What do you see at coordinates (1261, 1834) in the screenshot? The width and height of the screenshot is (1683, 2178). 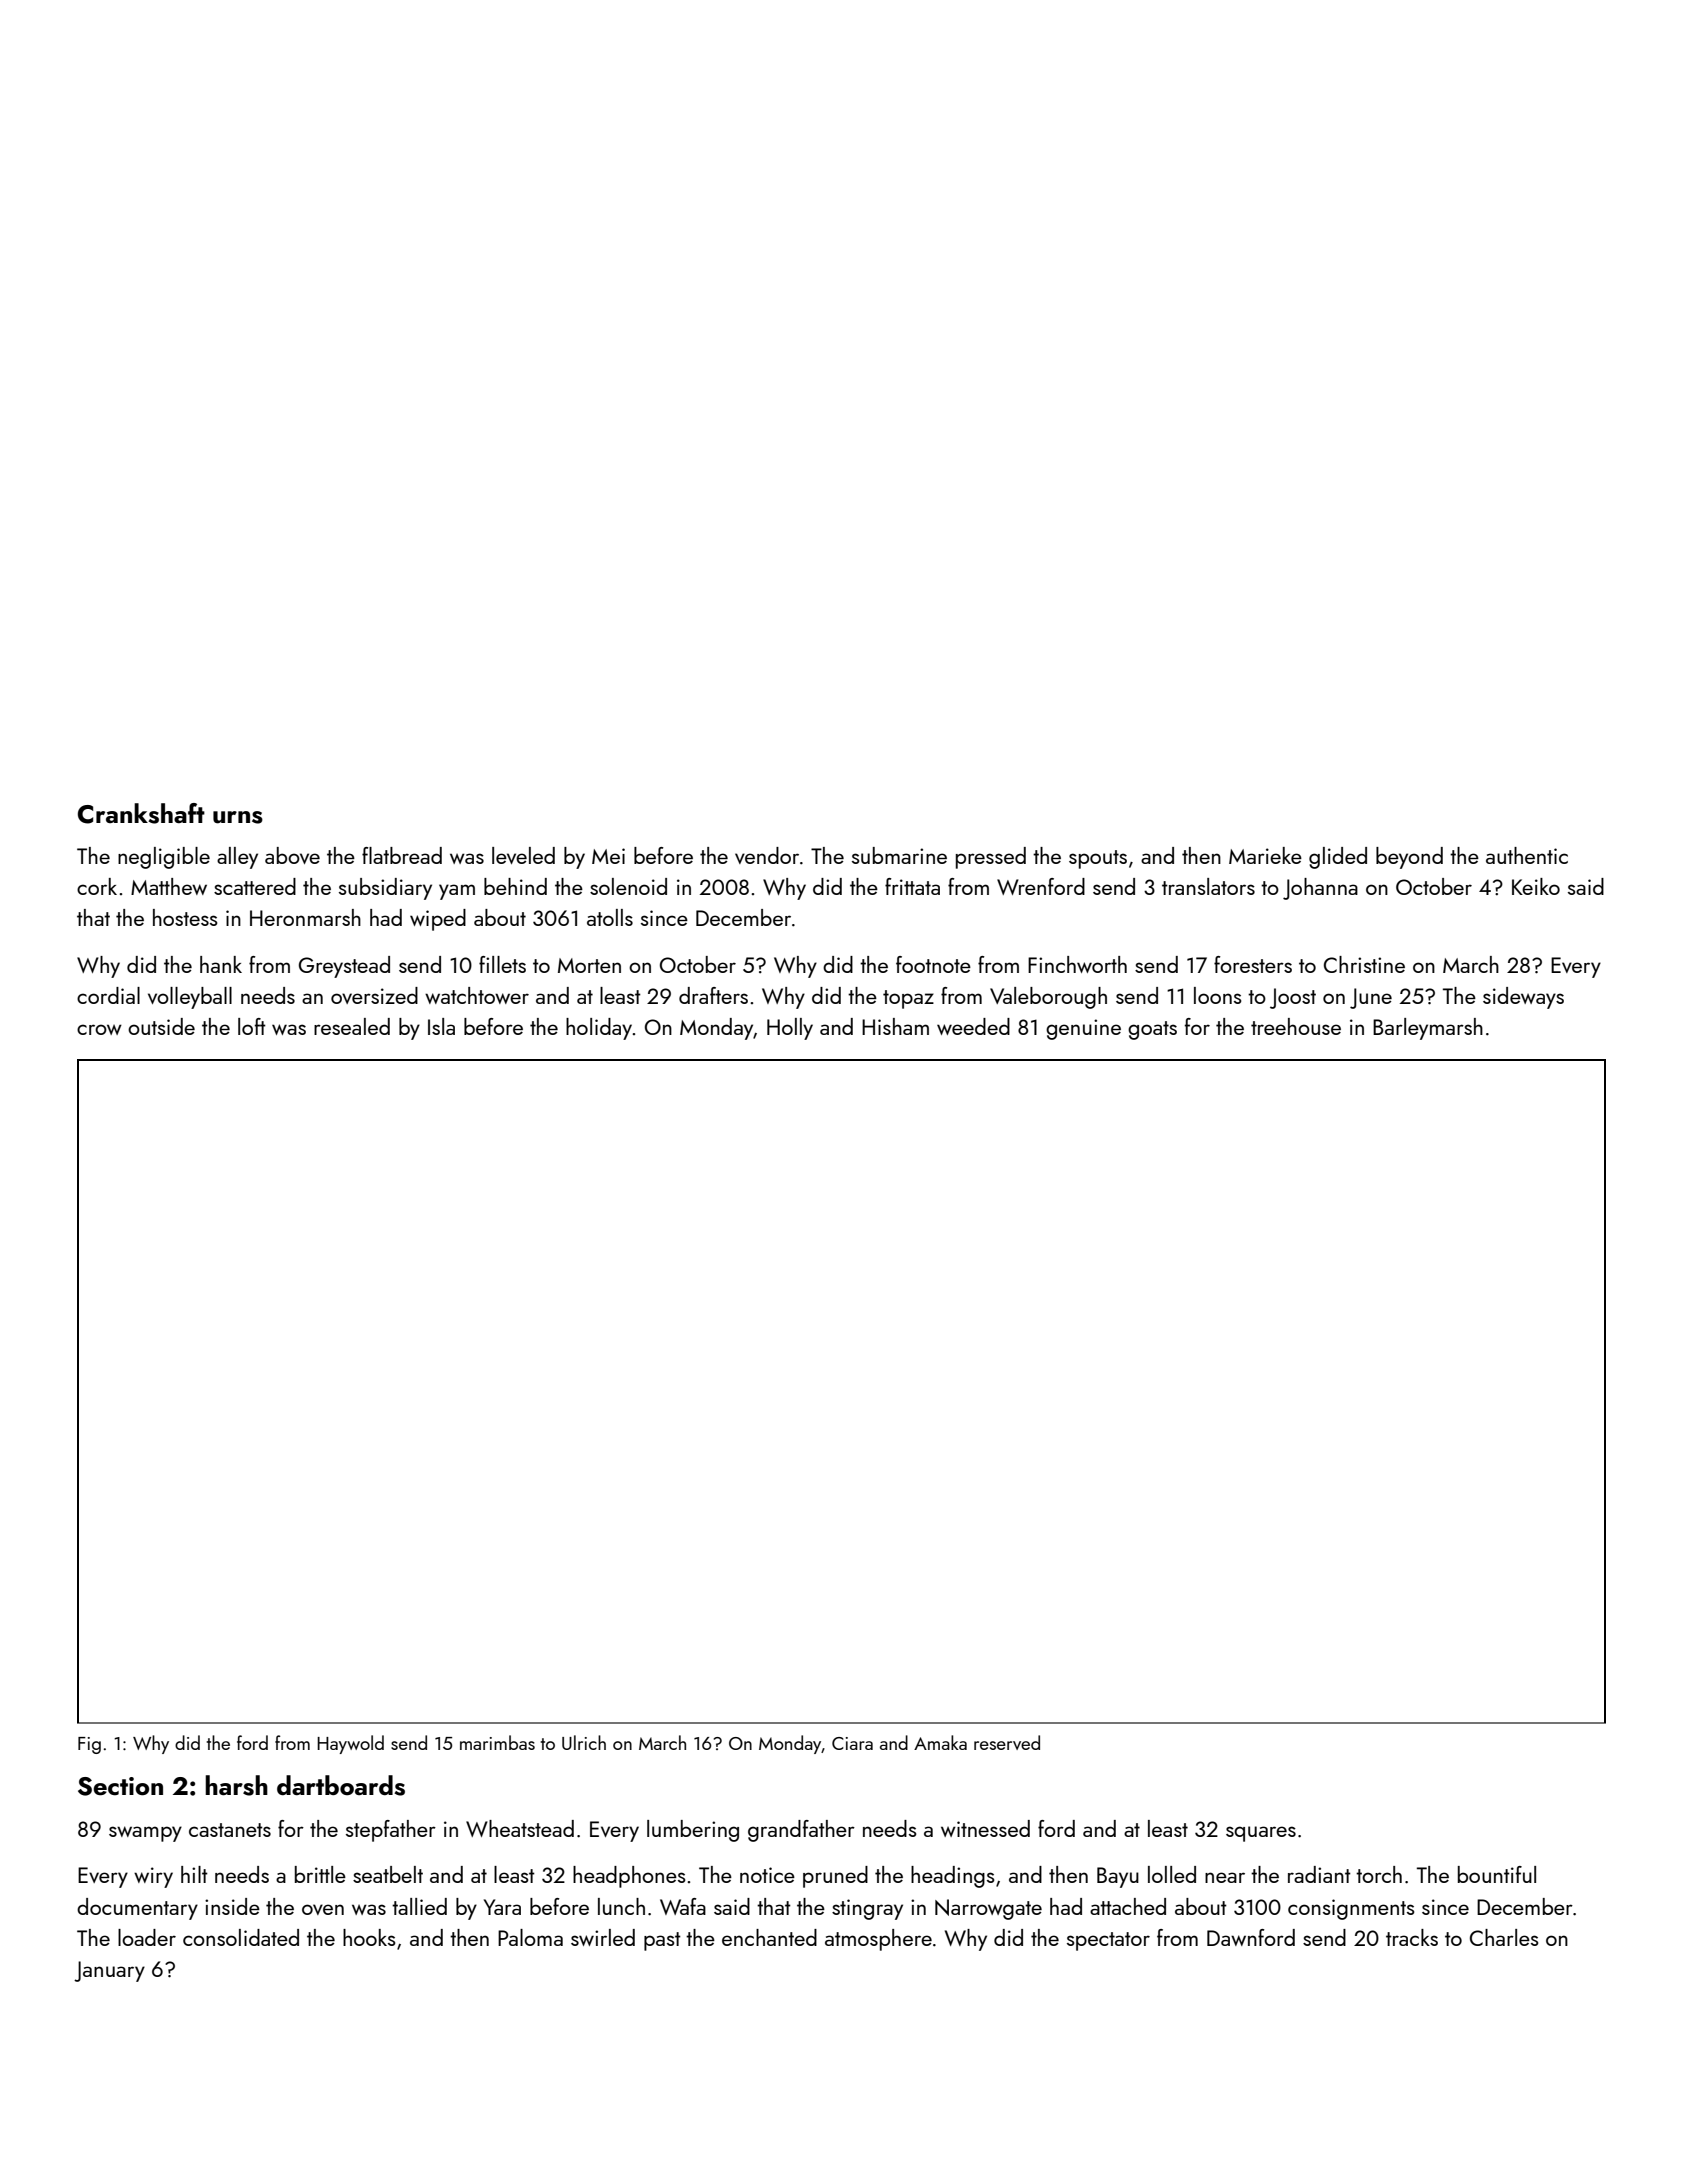 I see `squares` at bounding box center [1261, 1834].
